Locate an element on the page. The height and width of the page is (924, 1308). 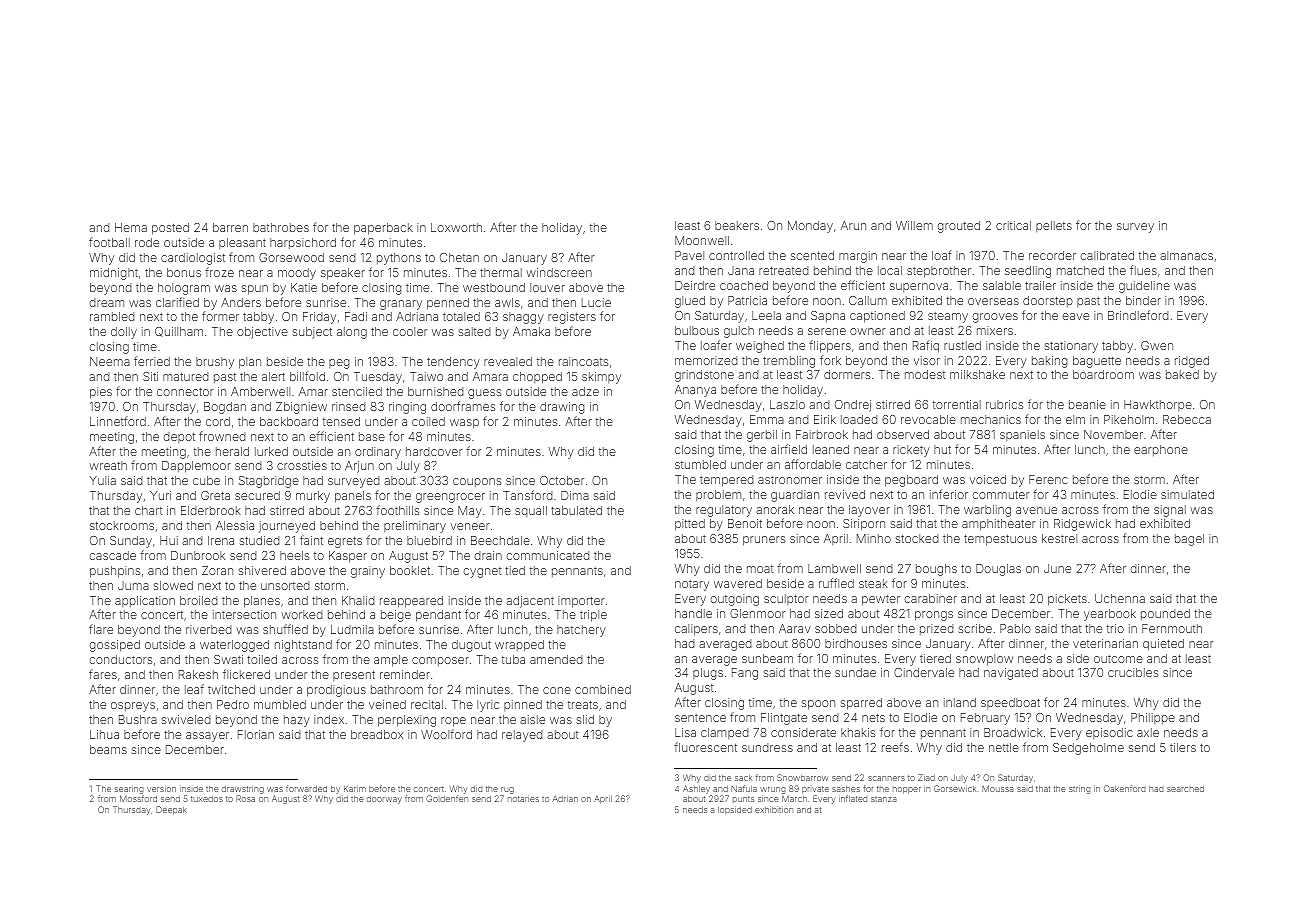
rustled is located at coordinates (962, 345).
